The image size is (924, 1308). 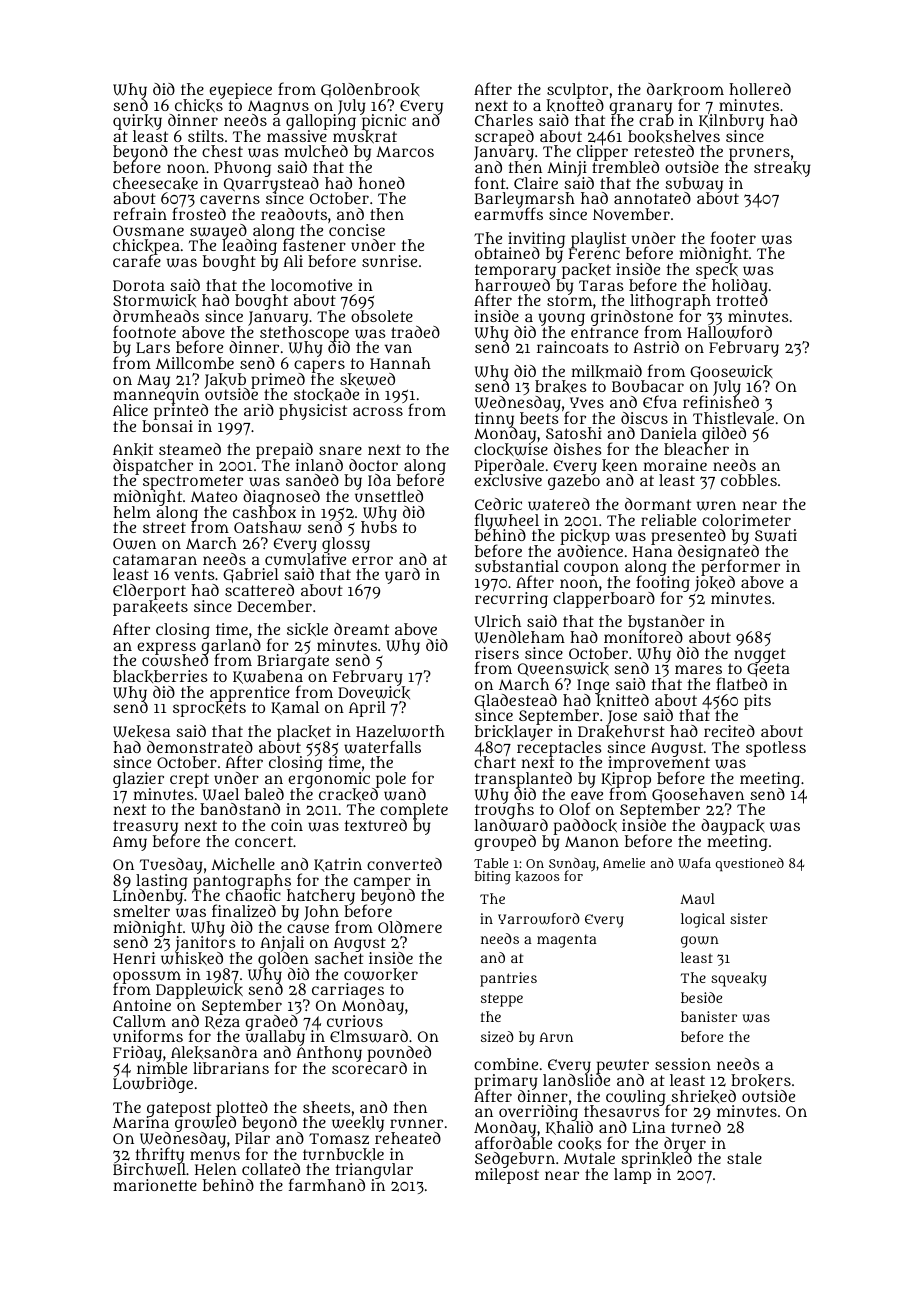 I want to click on honed, so click(x=382, y=183).
